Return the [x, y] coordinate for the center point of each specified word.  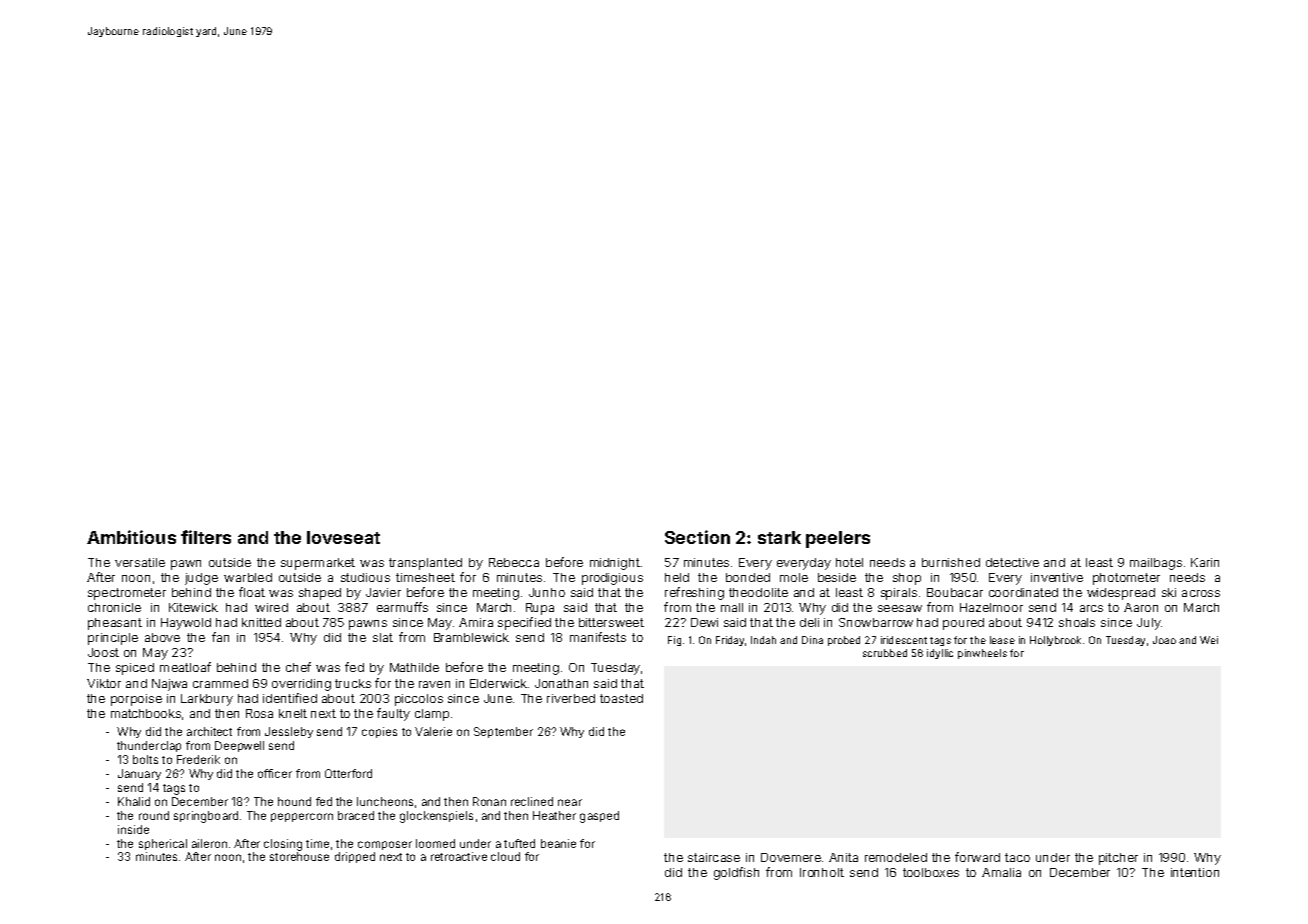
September [503, 732]
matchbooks [146, 713]
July [1149, 624]
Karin [1205, 562]
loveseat [343, 537]
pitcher [1118, 859]
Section [697, 537]
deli [809, 622]
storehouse [299, 856]
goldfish [736, 873]
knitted [261, 622]
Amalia [1001, 872]
